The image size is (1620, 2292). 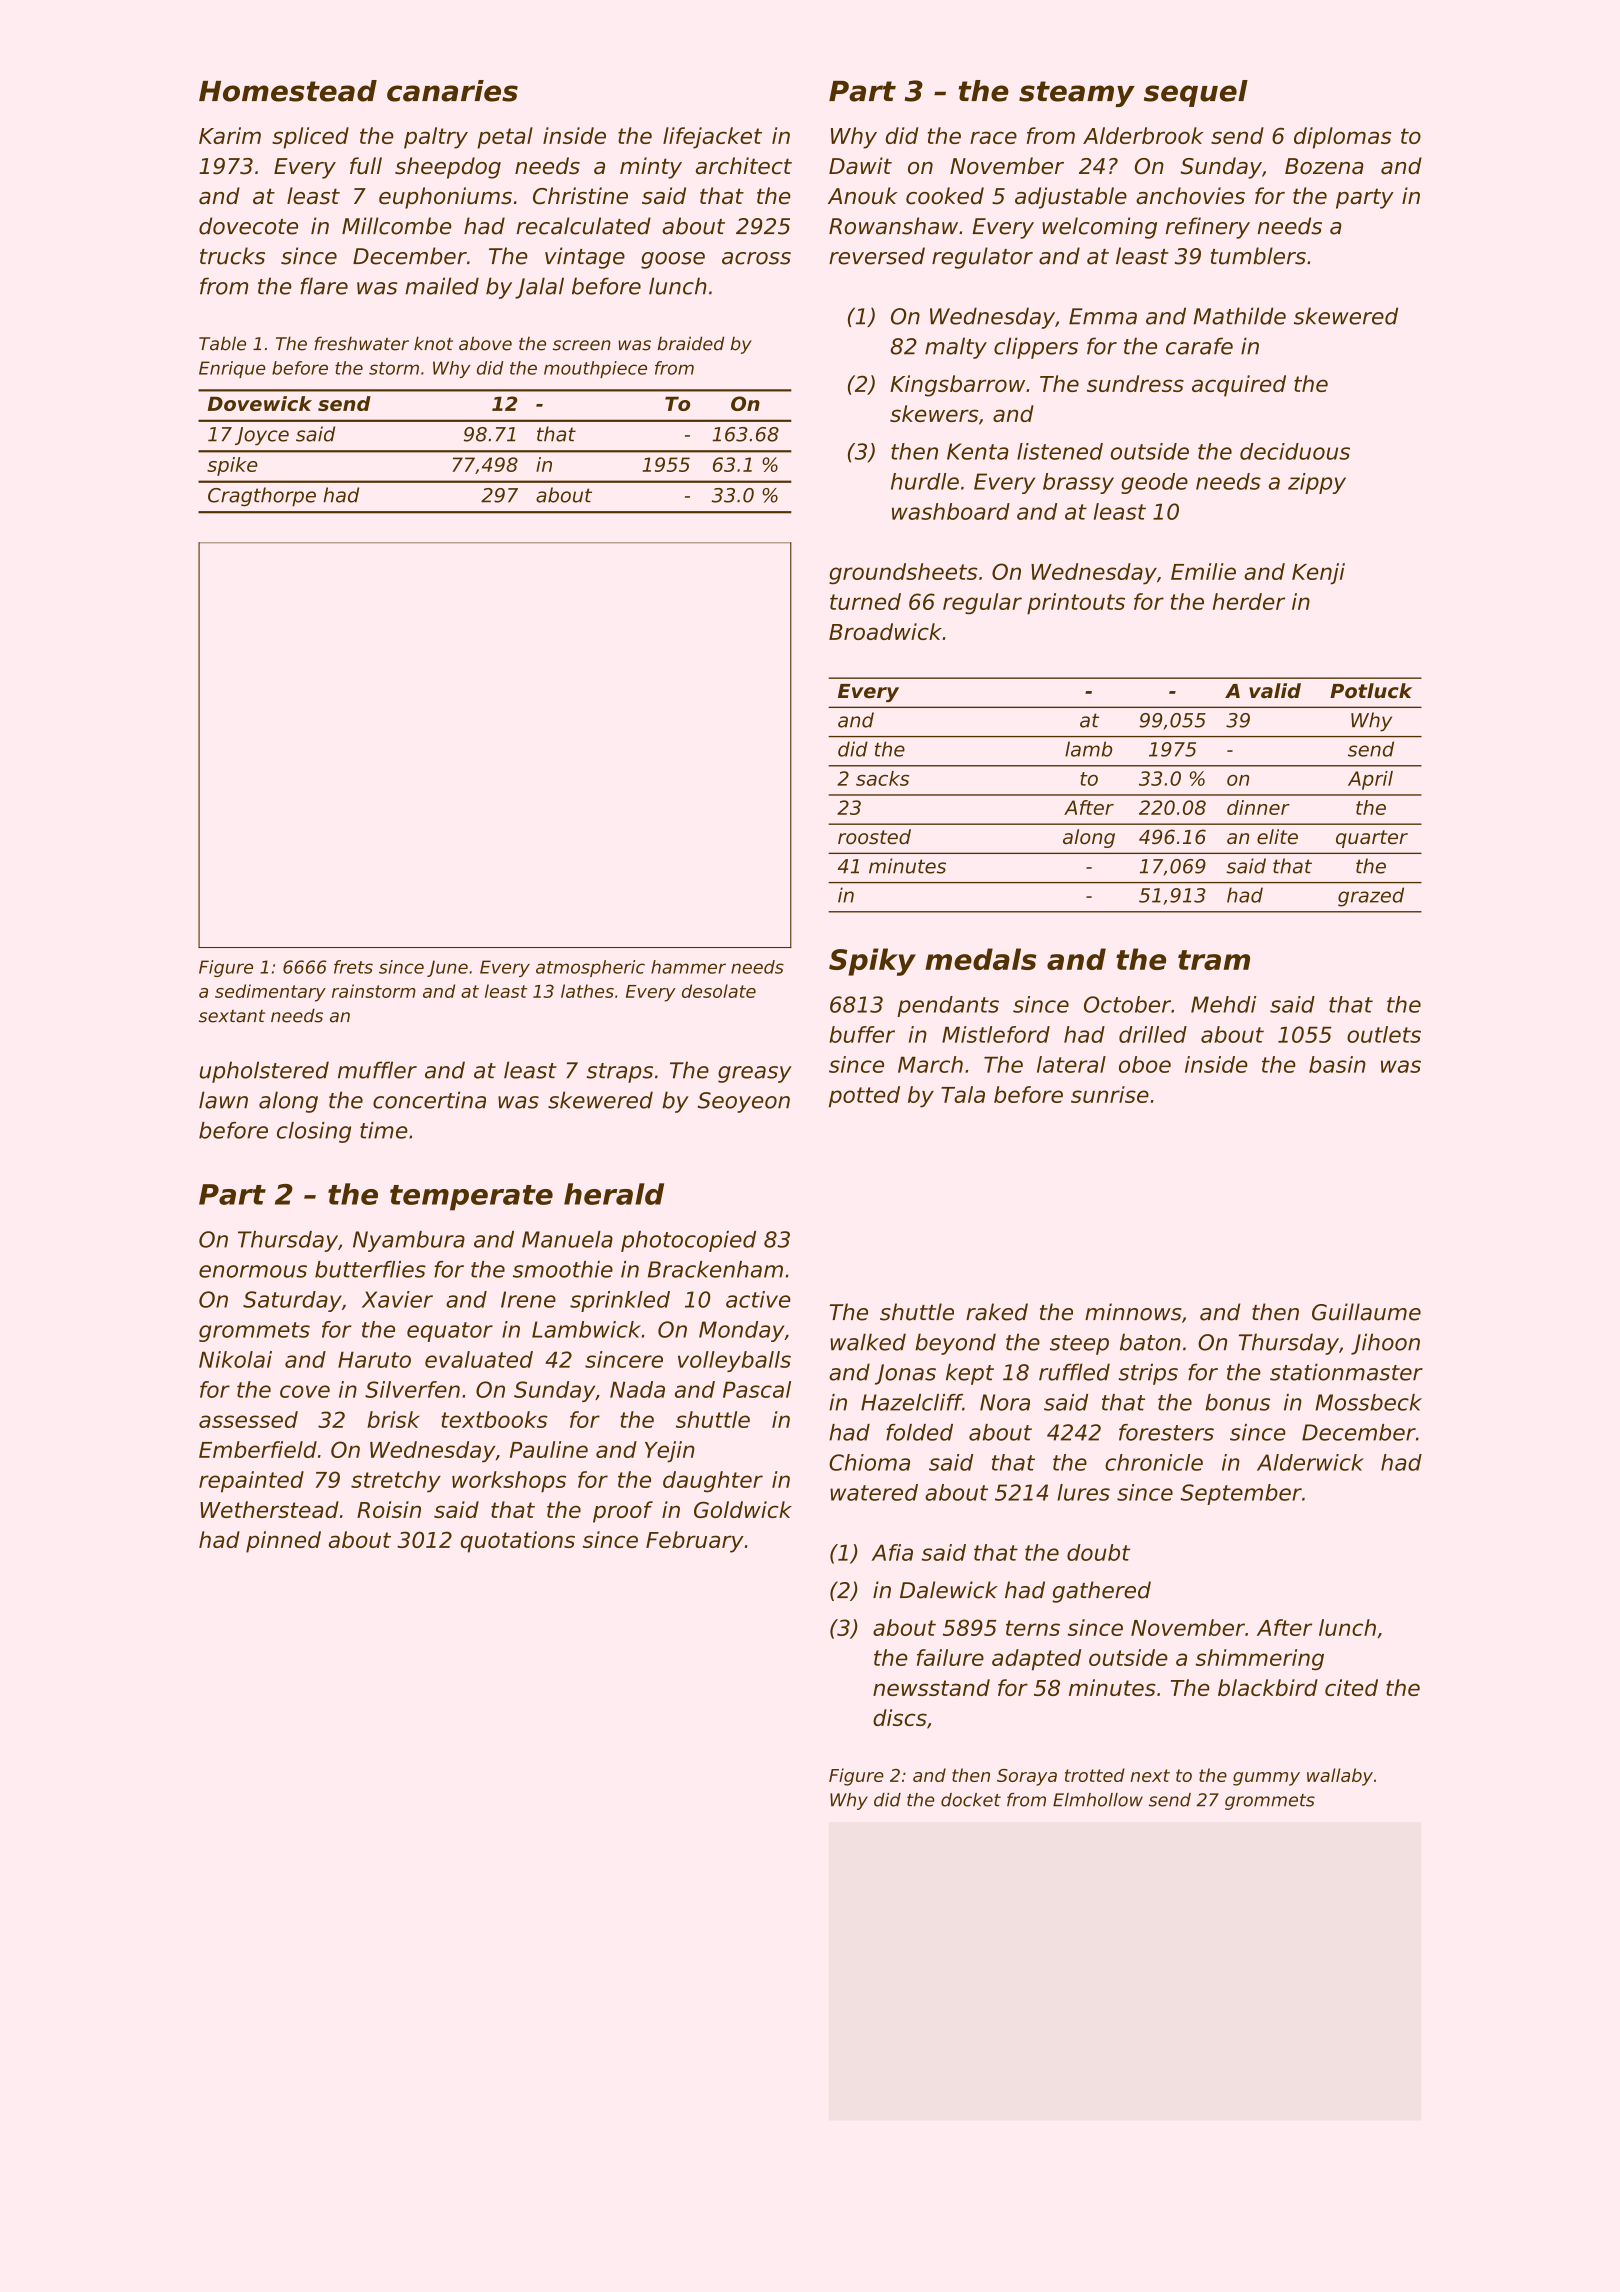 What do you see at coordinates (270, 993) in the screenshot?
I see `sedimentary` at bounding box center [270, 993].
